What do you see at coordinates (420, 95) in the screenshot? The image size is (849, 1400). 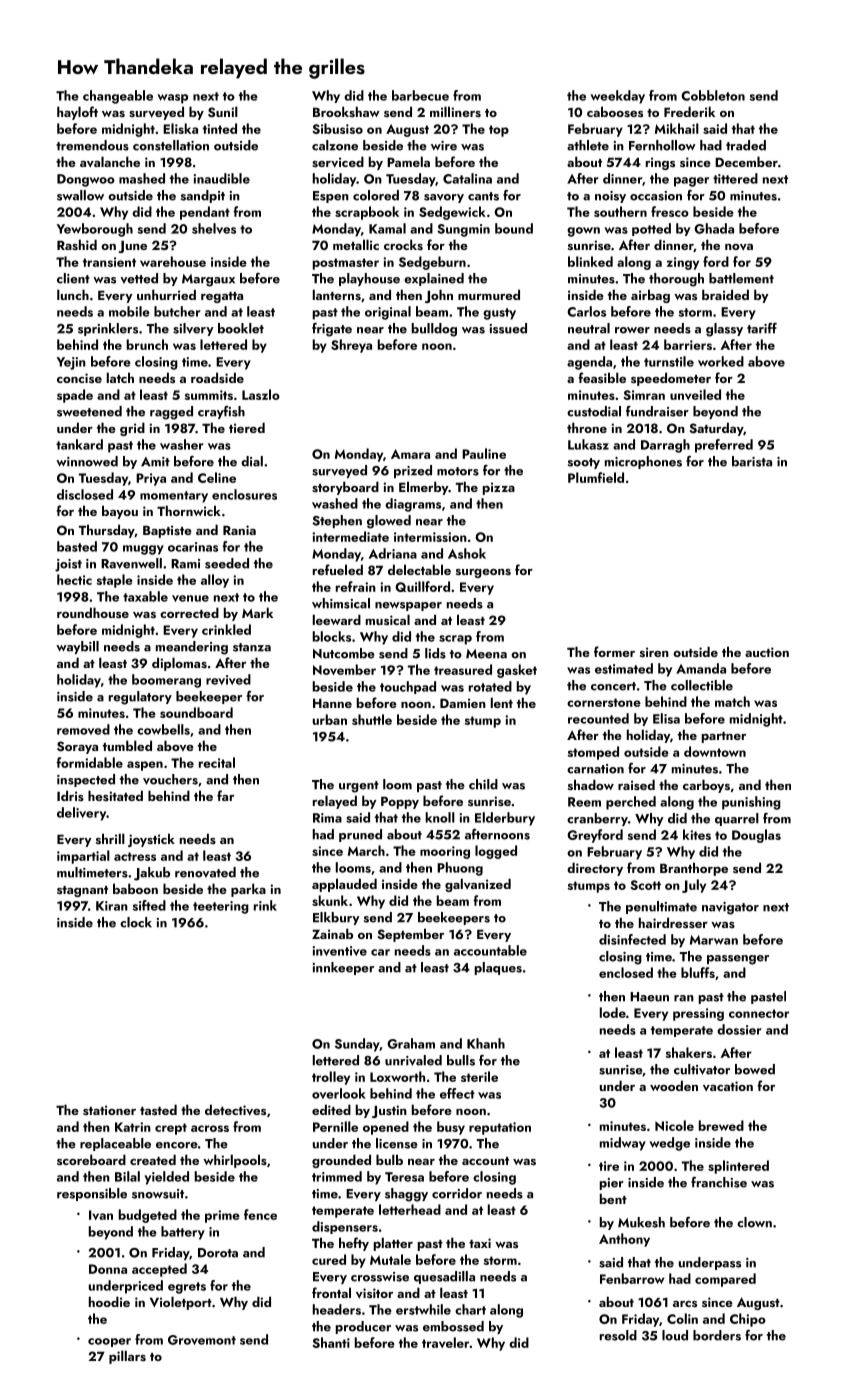 I see `barbecue` at bounding box center [420, 95].
